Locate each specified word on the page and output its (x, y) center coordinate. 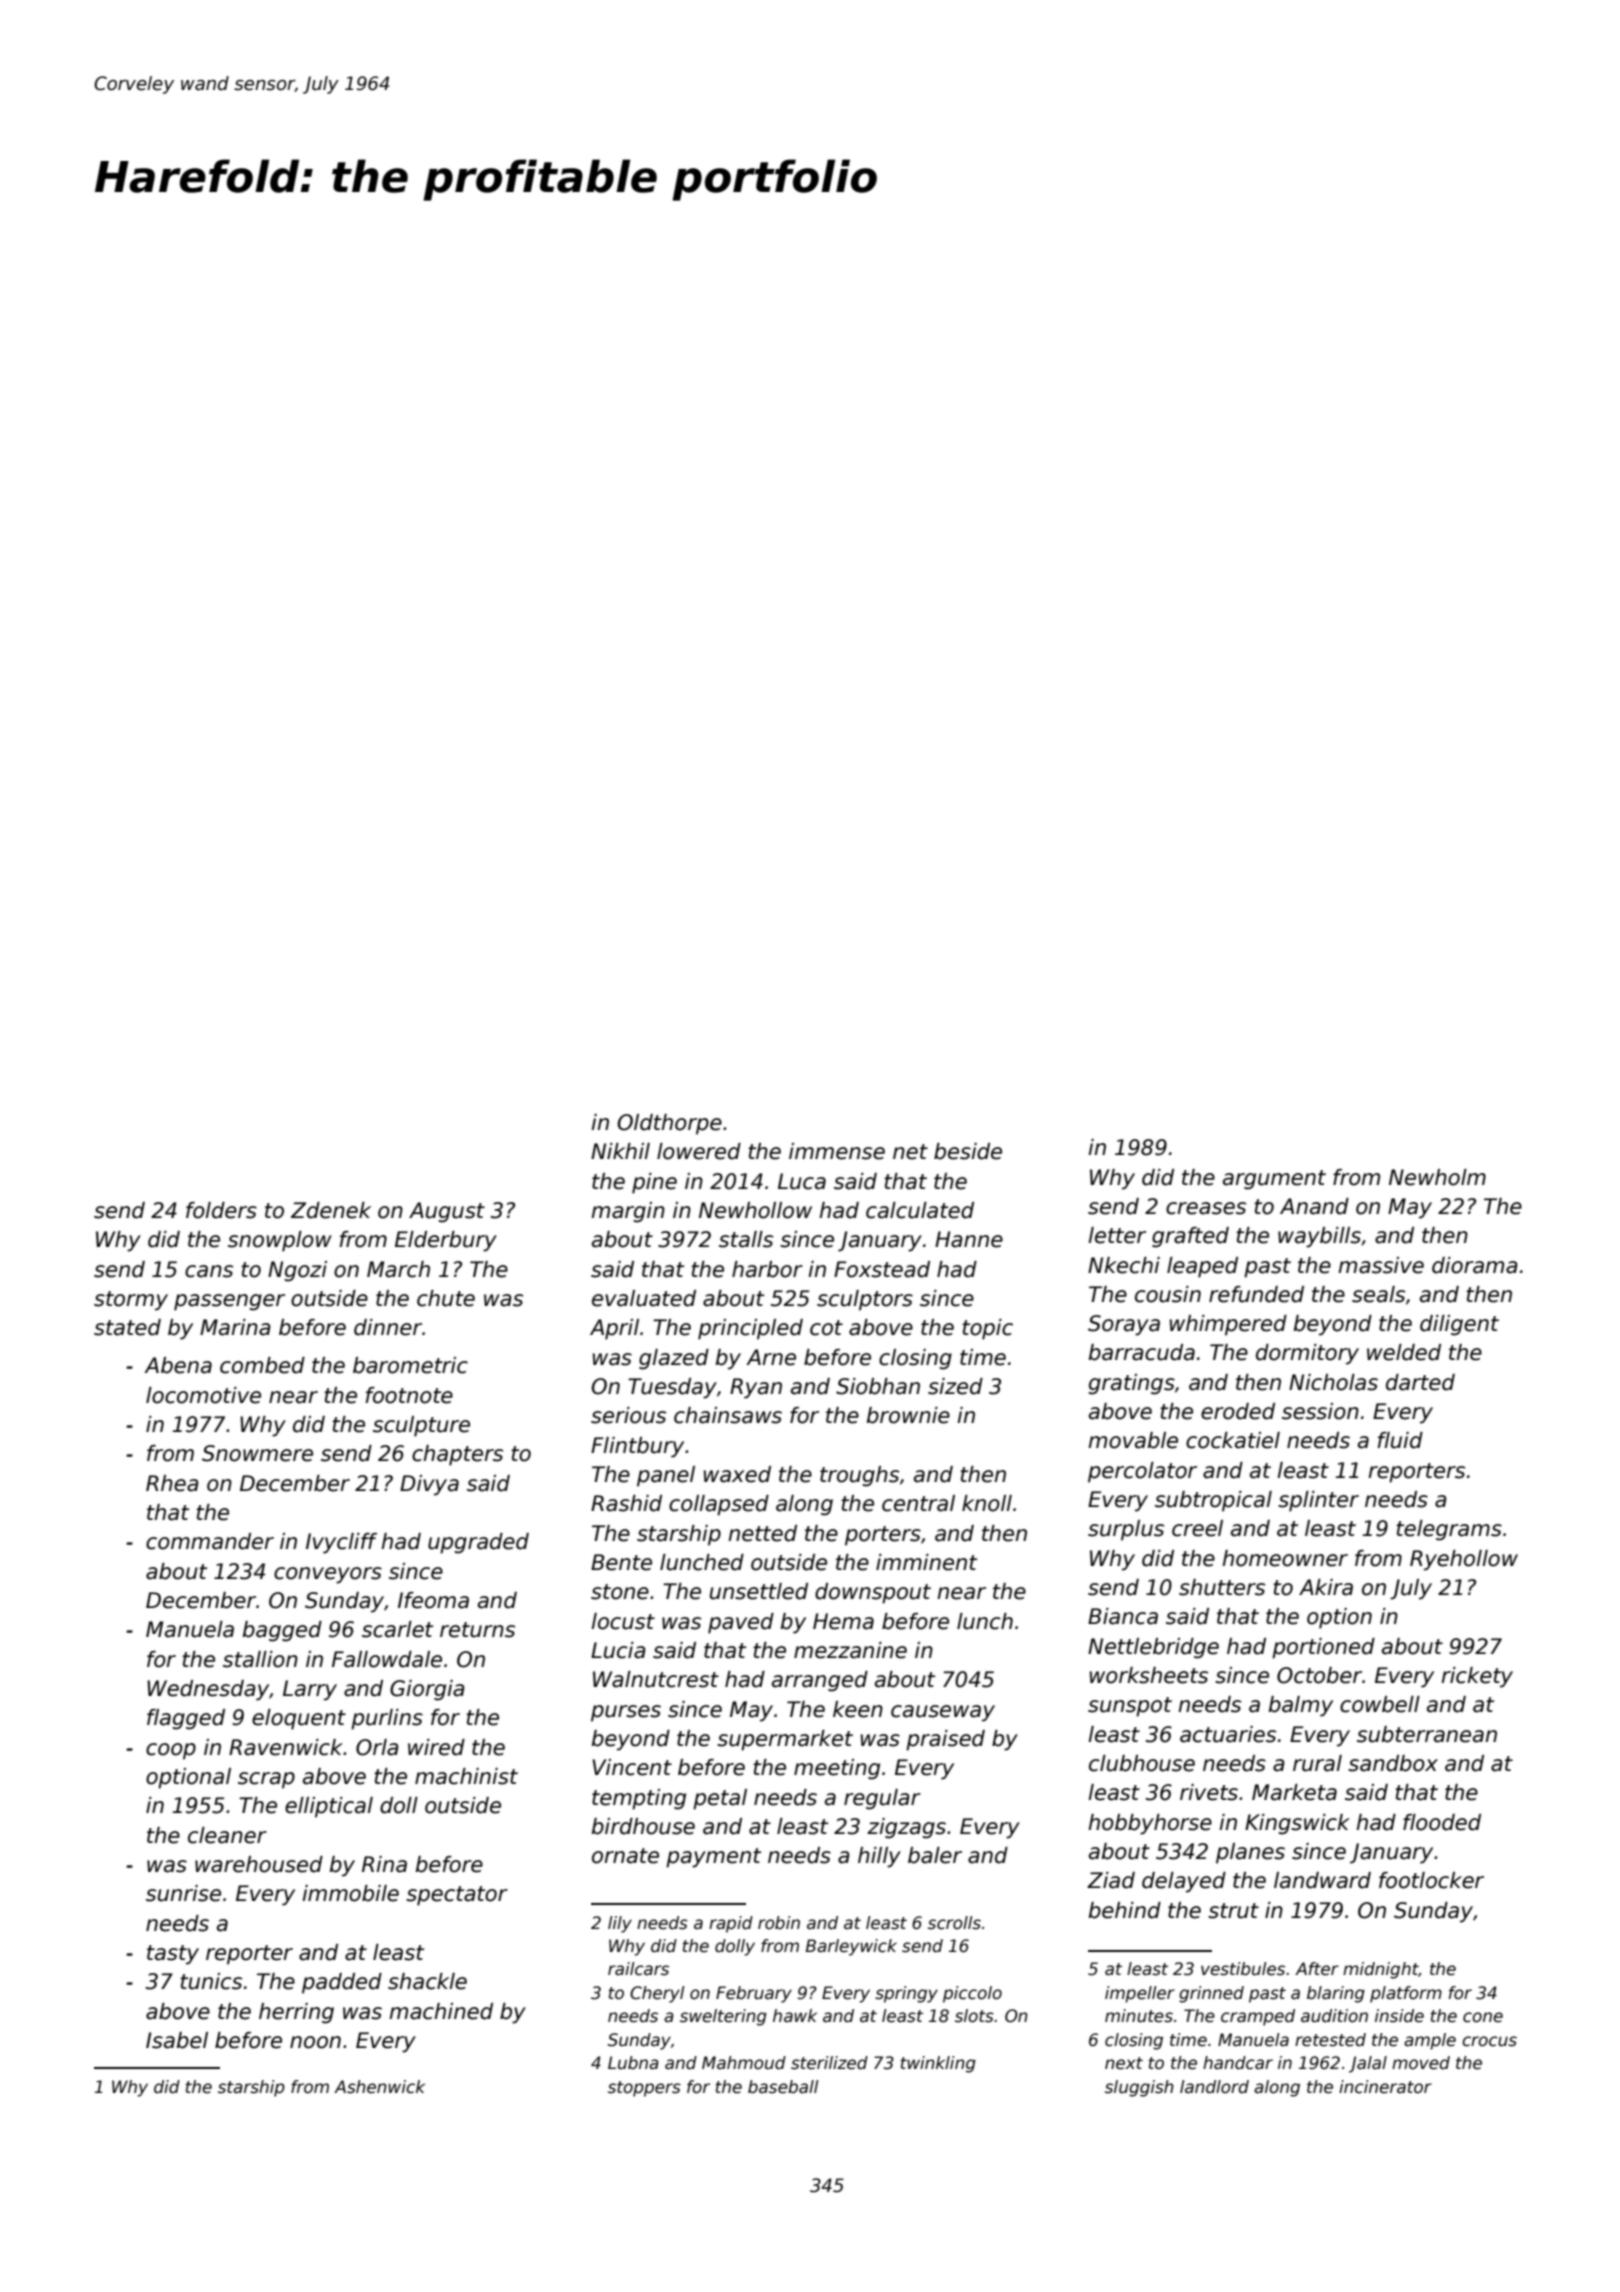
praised (945, 1740)
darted (1420, 1382)
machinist (466, 1776)
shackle (427, 1981)
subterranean (1427, 1734)
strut (1233, 1911)
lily (620, 1924)
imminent (926, 1562)
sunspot (1130, 1707)
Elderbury (446, 1241)
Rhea (172, 1483)
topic (987, 1329)
